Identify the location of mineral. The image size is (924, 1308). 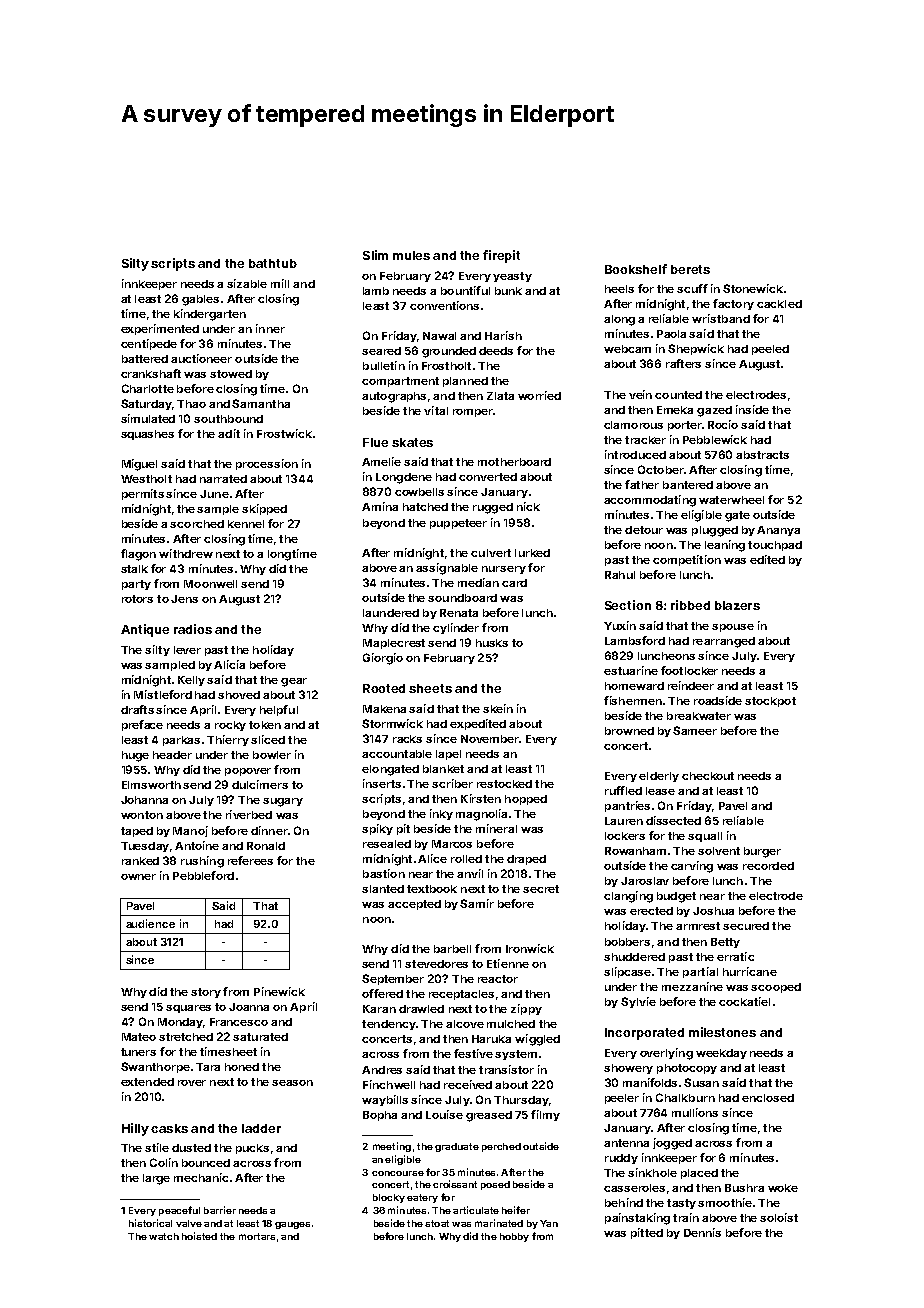
(496, 828).
